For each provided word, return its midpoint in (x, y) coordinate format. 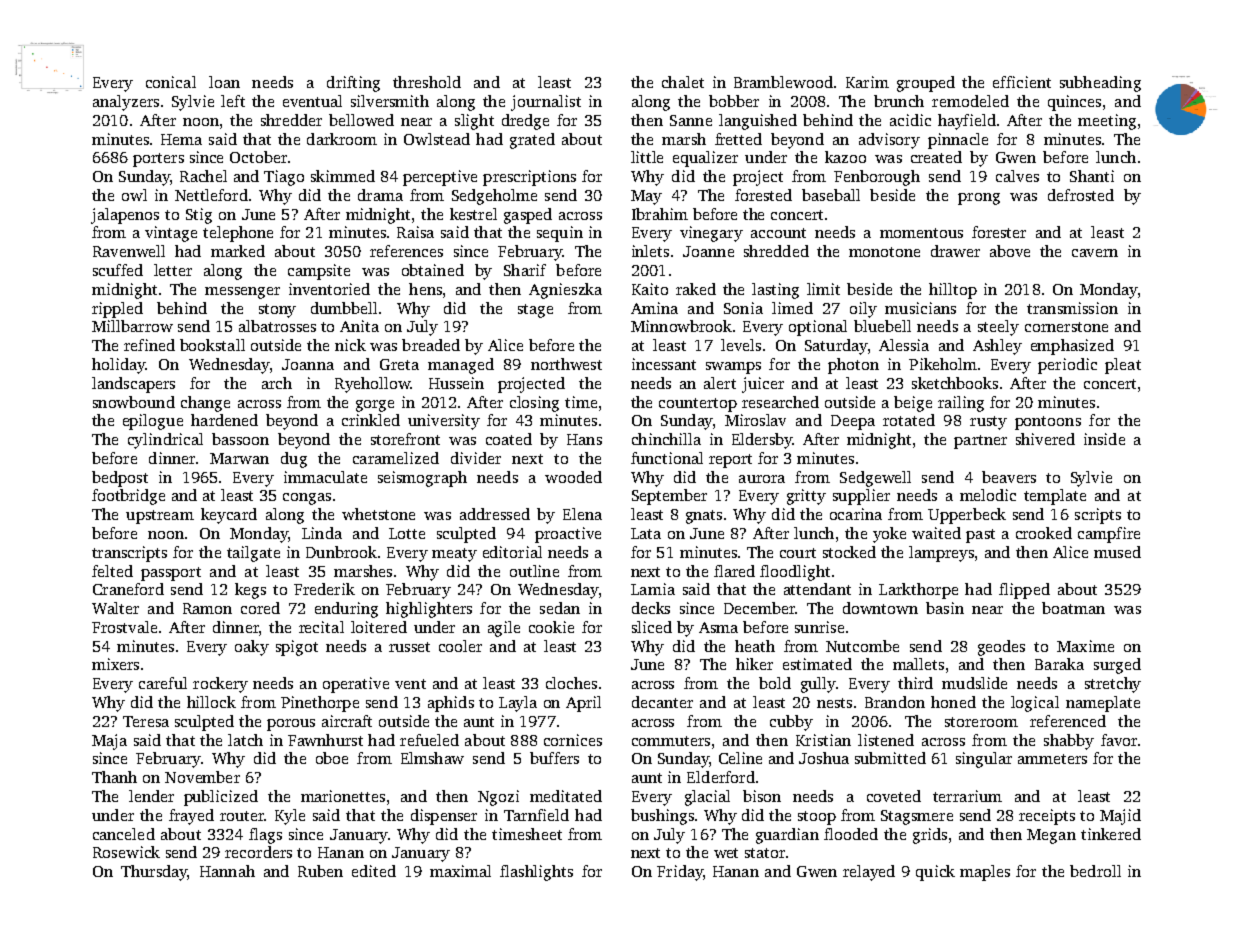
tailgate (253, 554)
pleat (1123, 366)
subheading (1100, 84)
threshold (427, 82)
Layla (518, 704)
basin (945, 608)
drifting (353, 84)
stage (535, 311)
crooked (1044, 533)
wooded (573, 477)
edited (374, 871)
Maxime (1085, 646)
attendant (817, 589)
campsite (319, 272)
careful (163, 683)
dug (294, 460)
